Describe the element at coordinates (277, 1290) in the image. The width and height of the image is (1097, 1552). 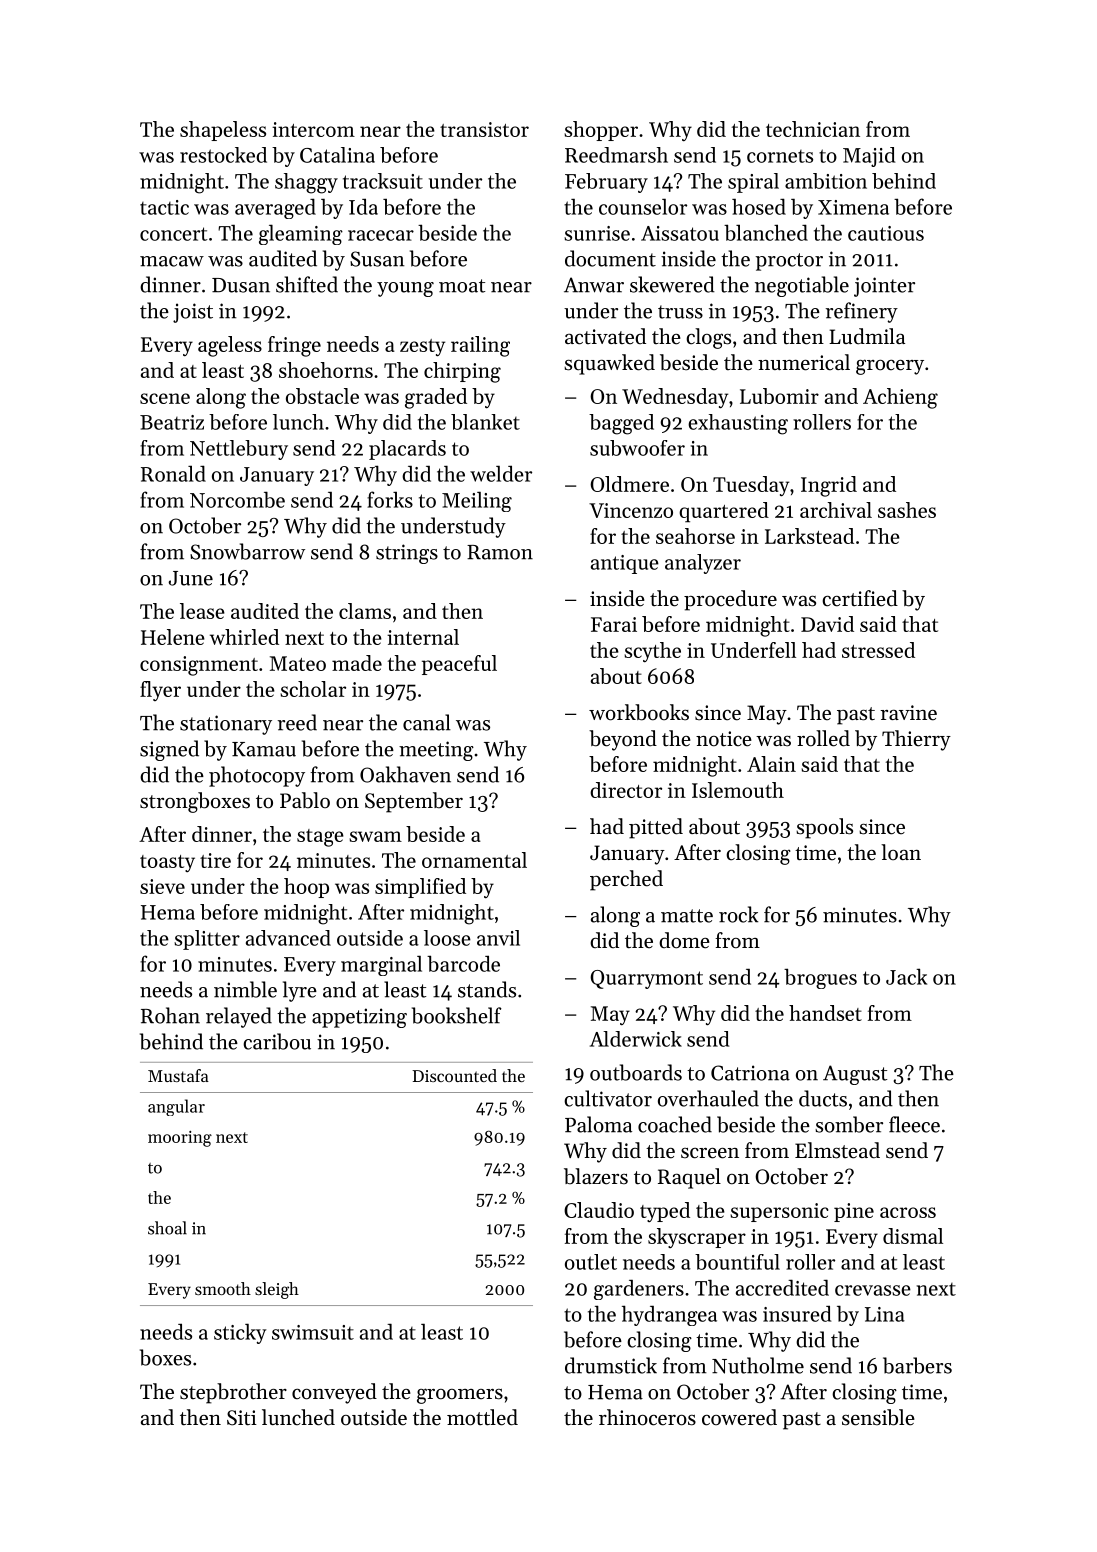
I see `sleigh` at that location.
